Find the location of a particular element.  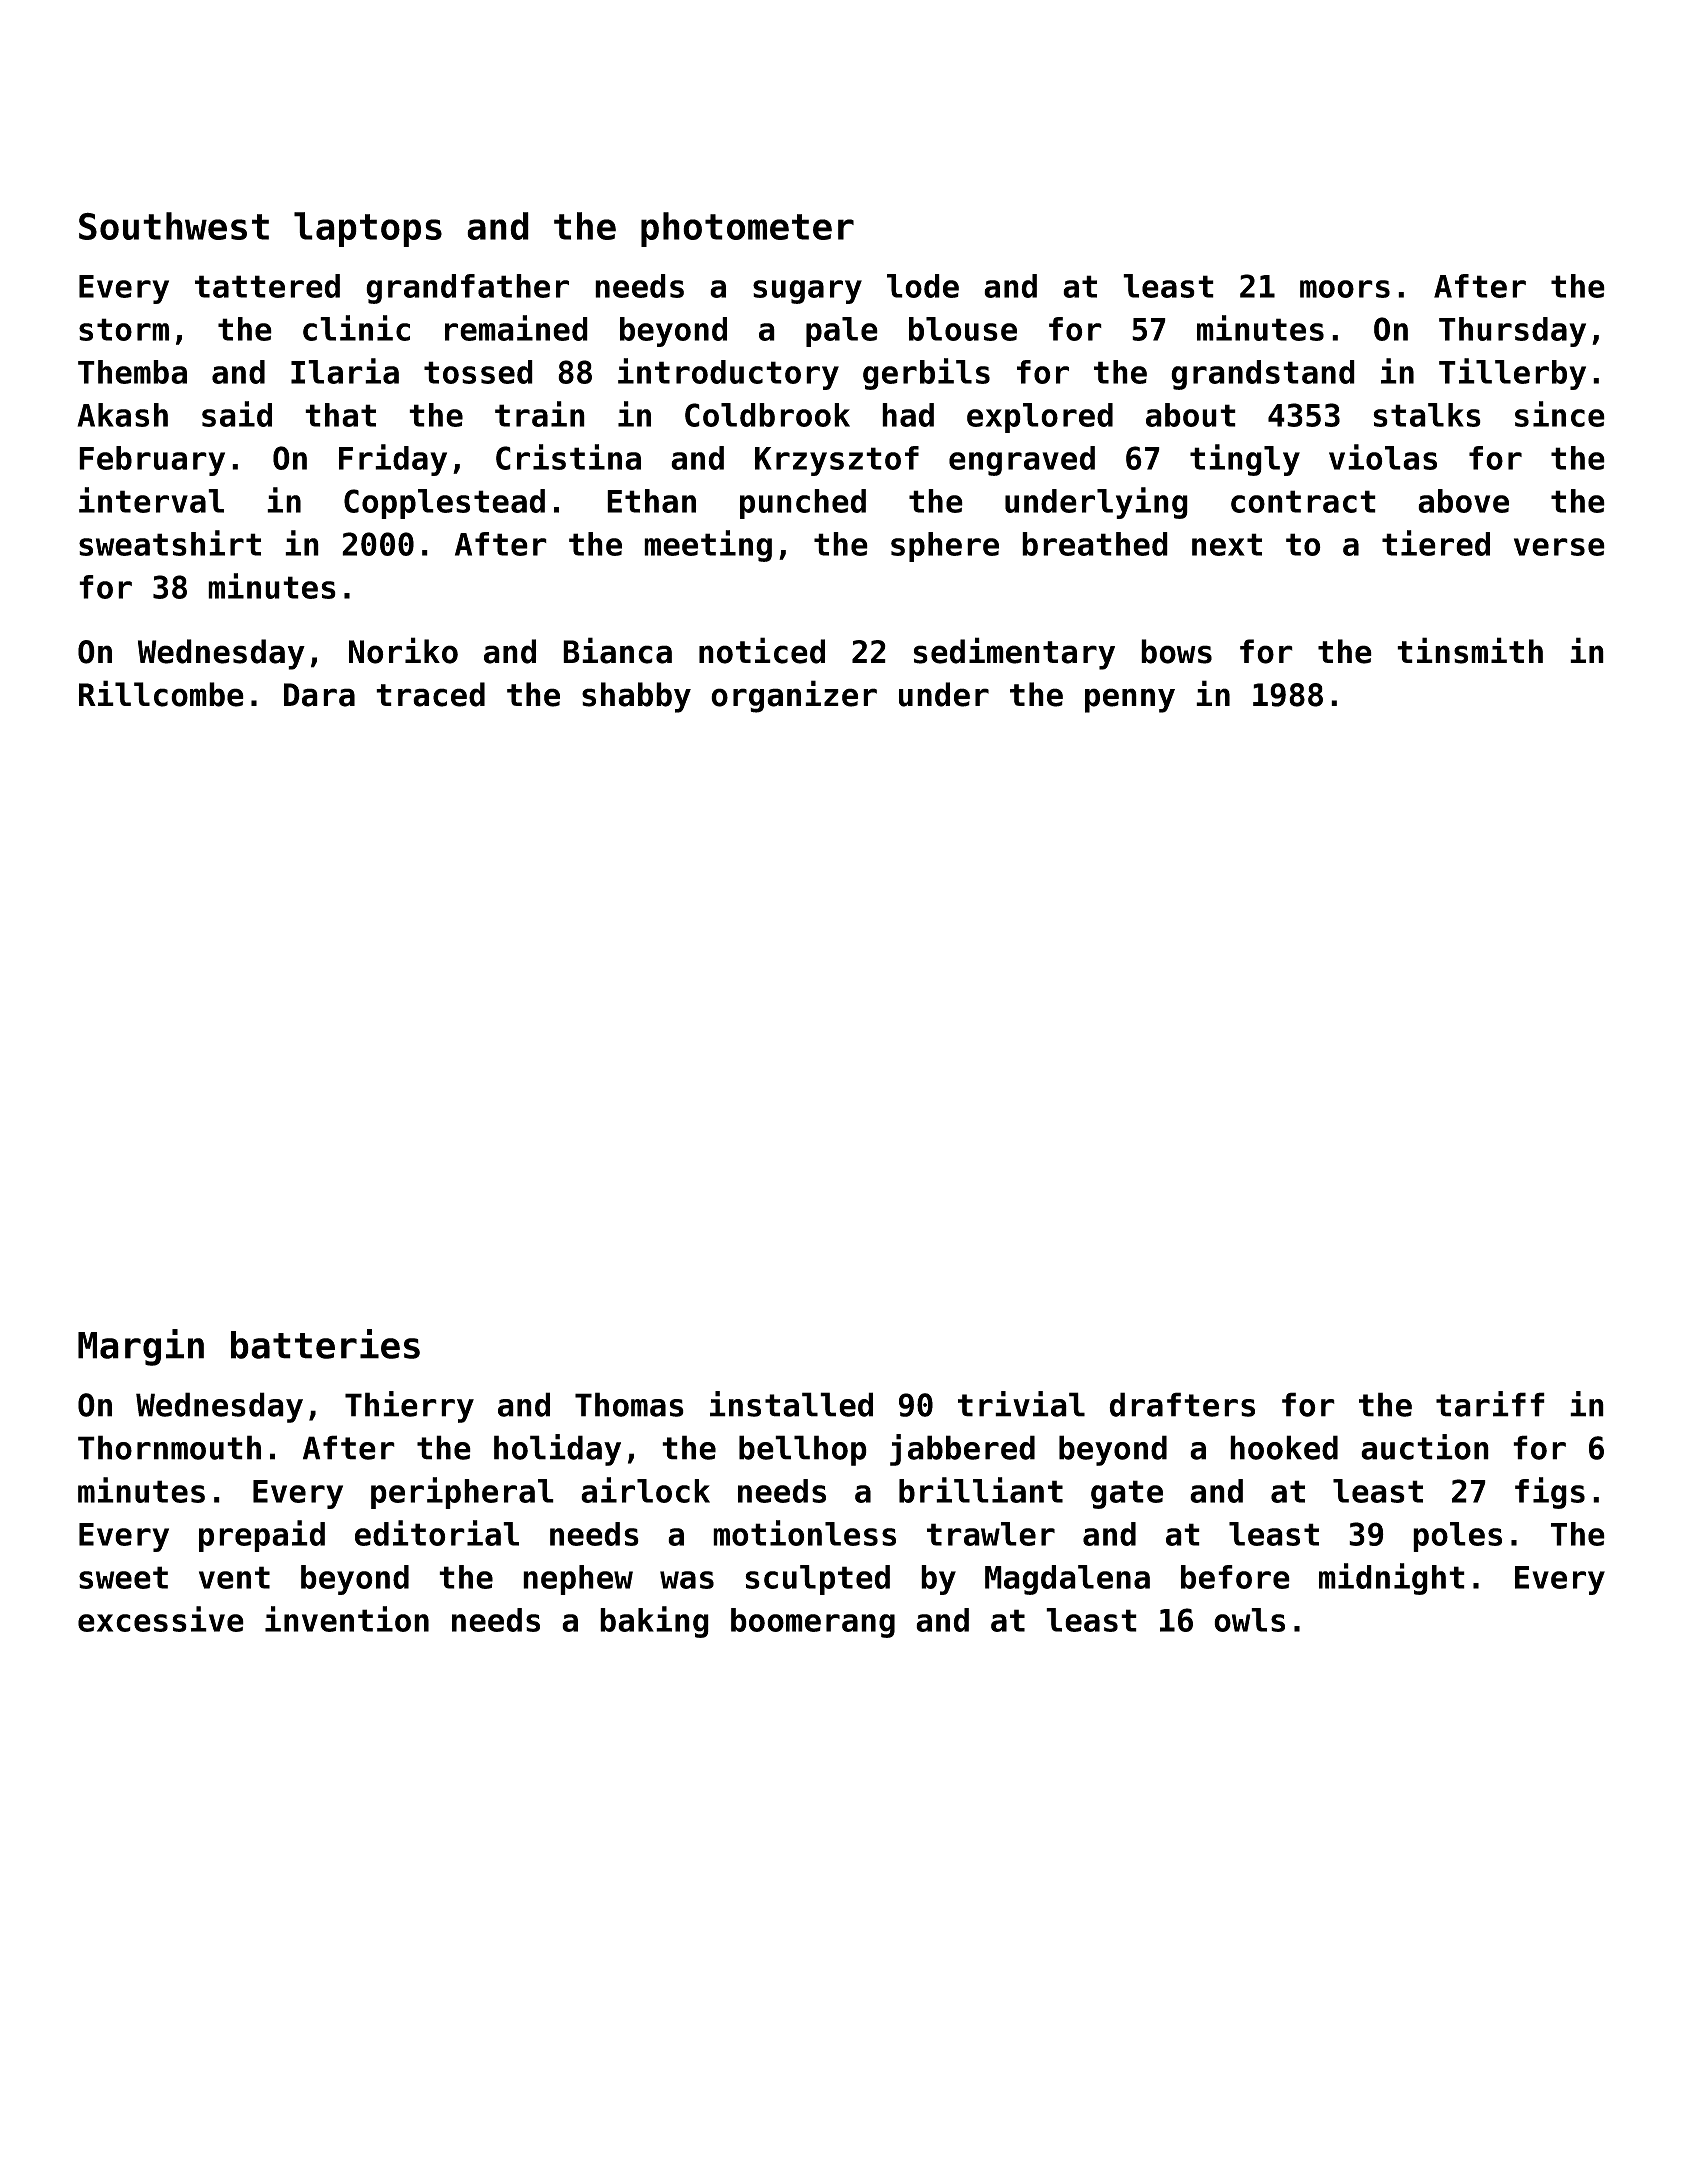

photometer is located at coordinates (747, 229).
